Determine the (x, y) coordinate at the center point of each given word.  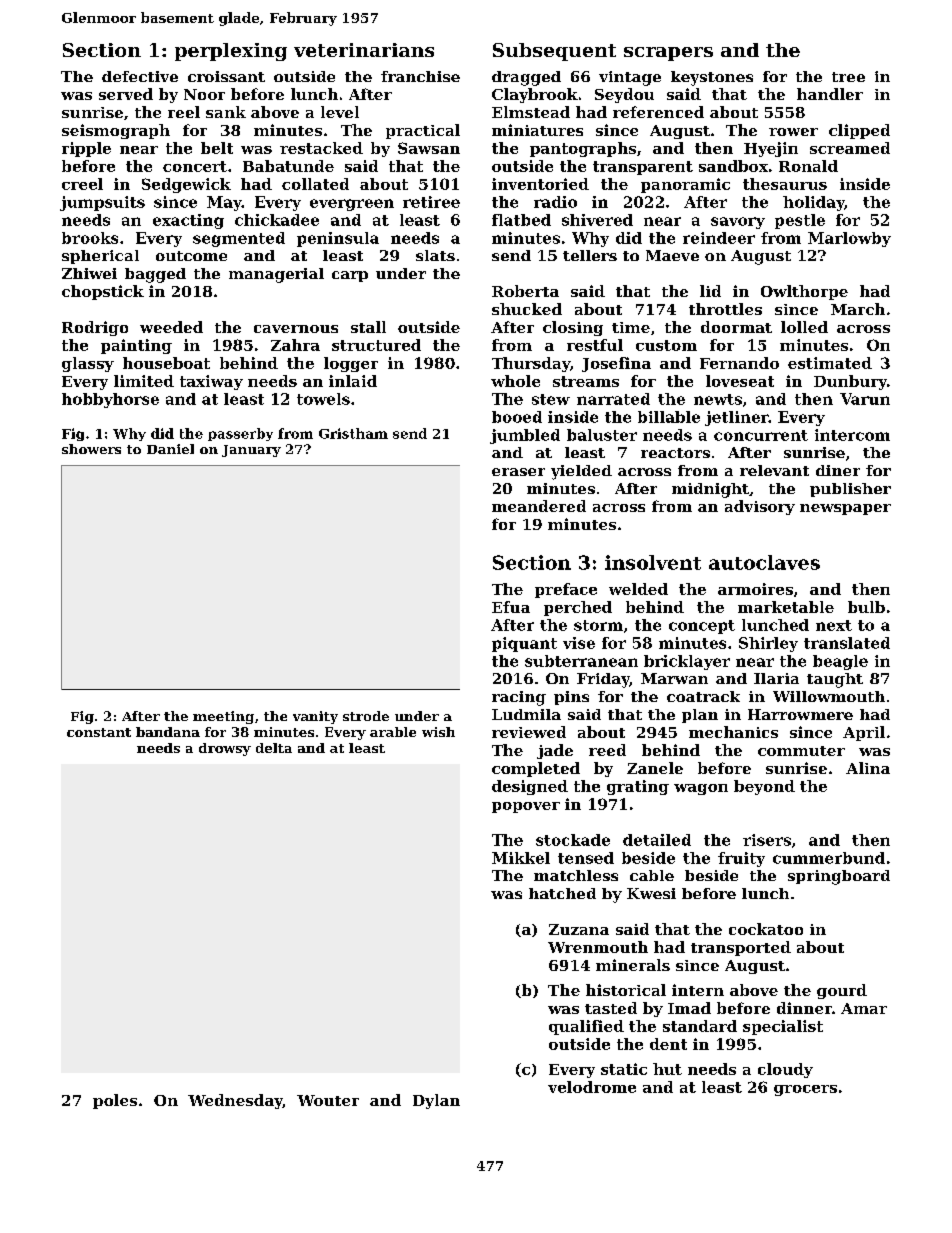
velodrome (592, 1087)
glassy (88, 364)
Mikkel (521, 858)
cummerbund (829, 858)
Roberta (525, 291)
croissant (226, 76)
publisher (850, 490)
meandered (539, 506)
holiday (814, 203)
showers (91, 449)
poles (115, 1101)
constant (99, 732)
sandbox (733, 166)
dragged (526, 78)
